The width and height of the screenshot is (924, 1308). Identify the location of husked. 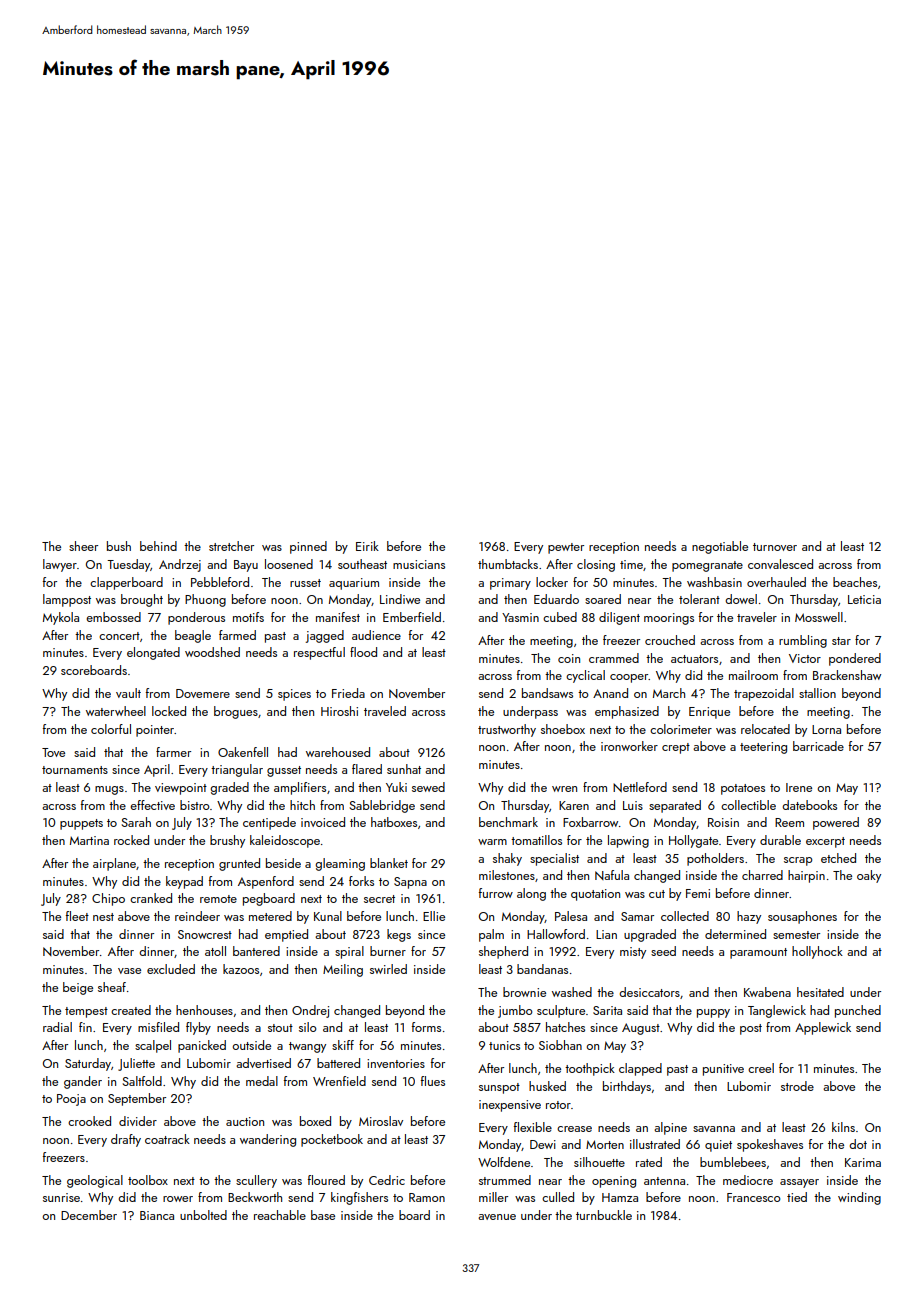
(547, 1086).
